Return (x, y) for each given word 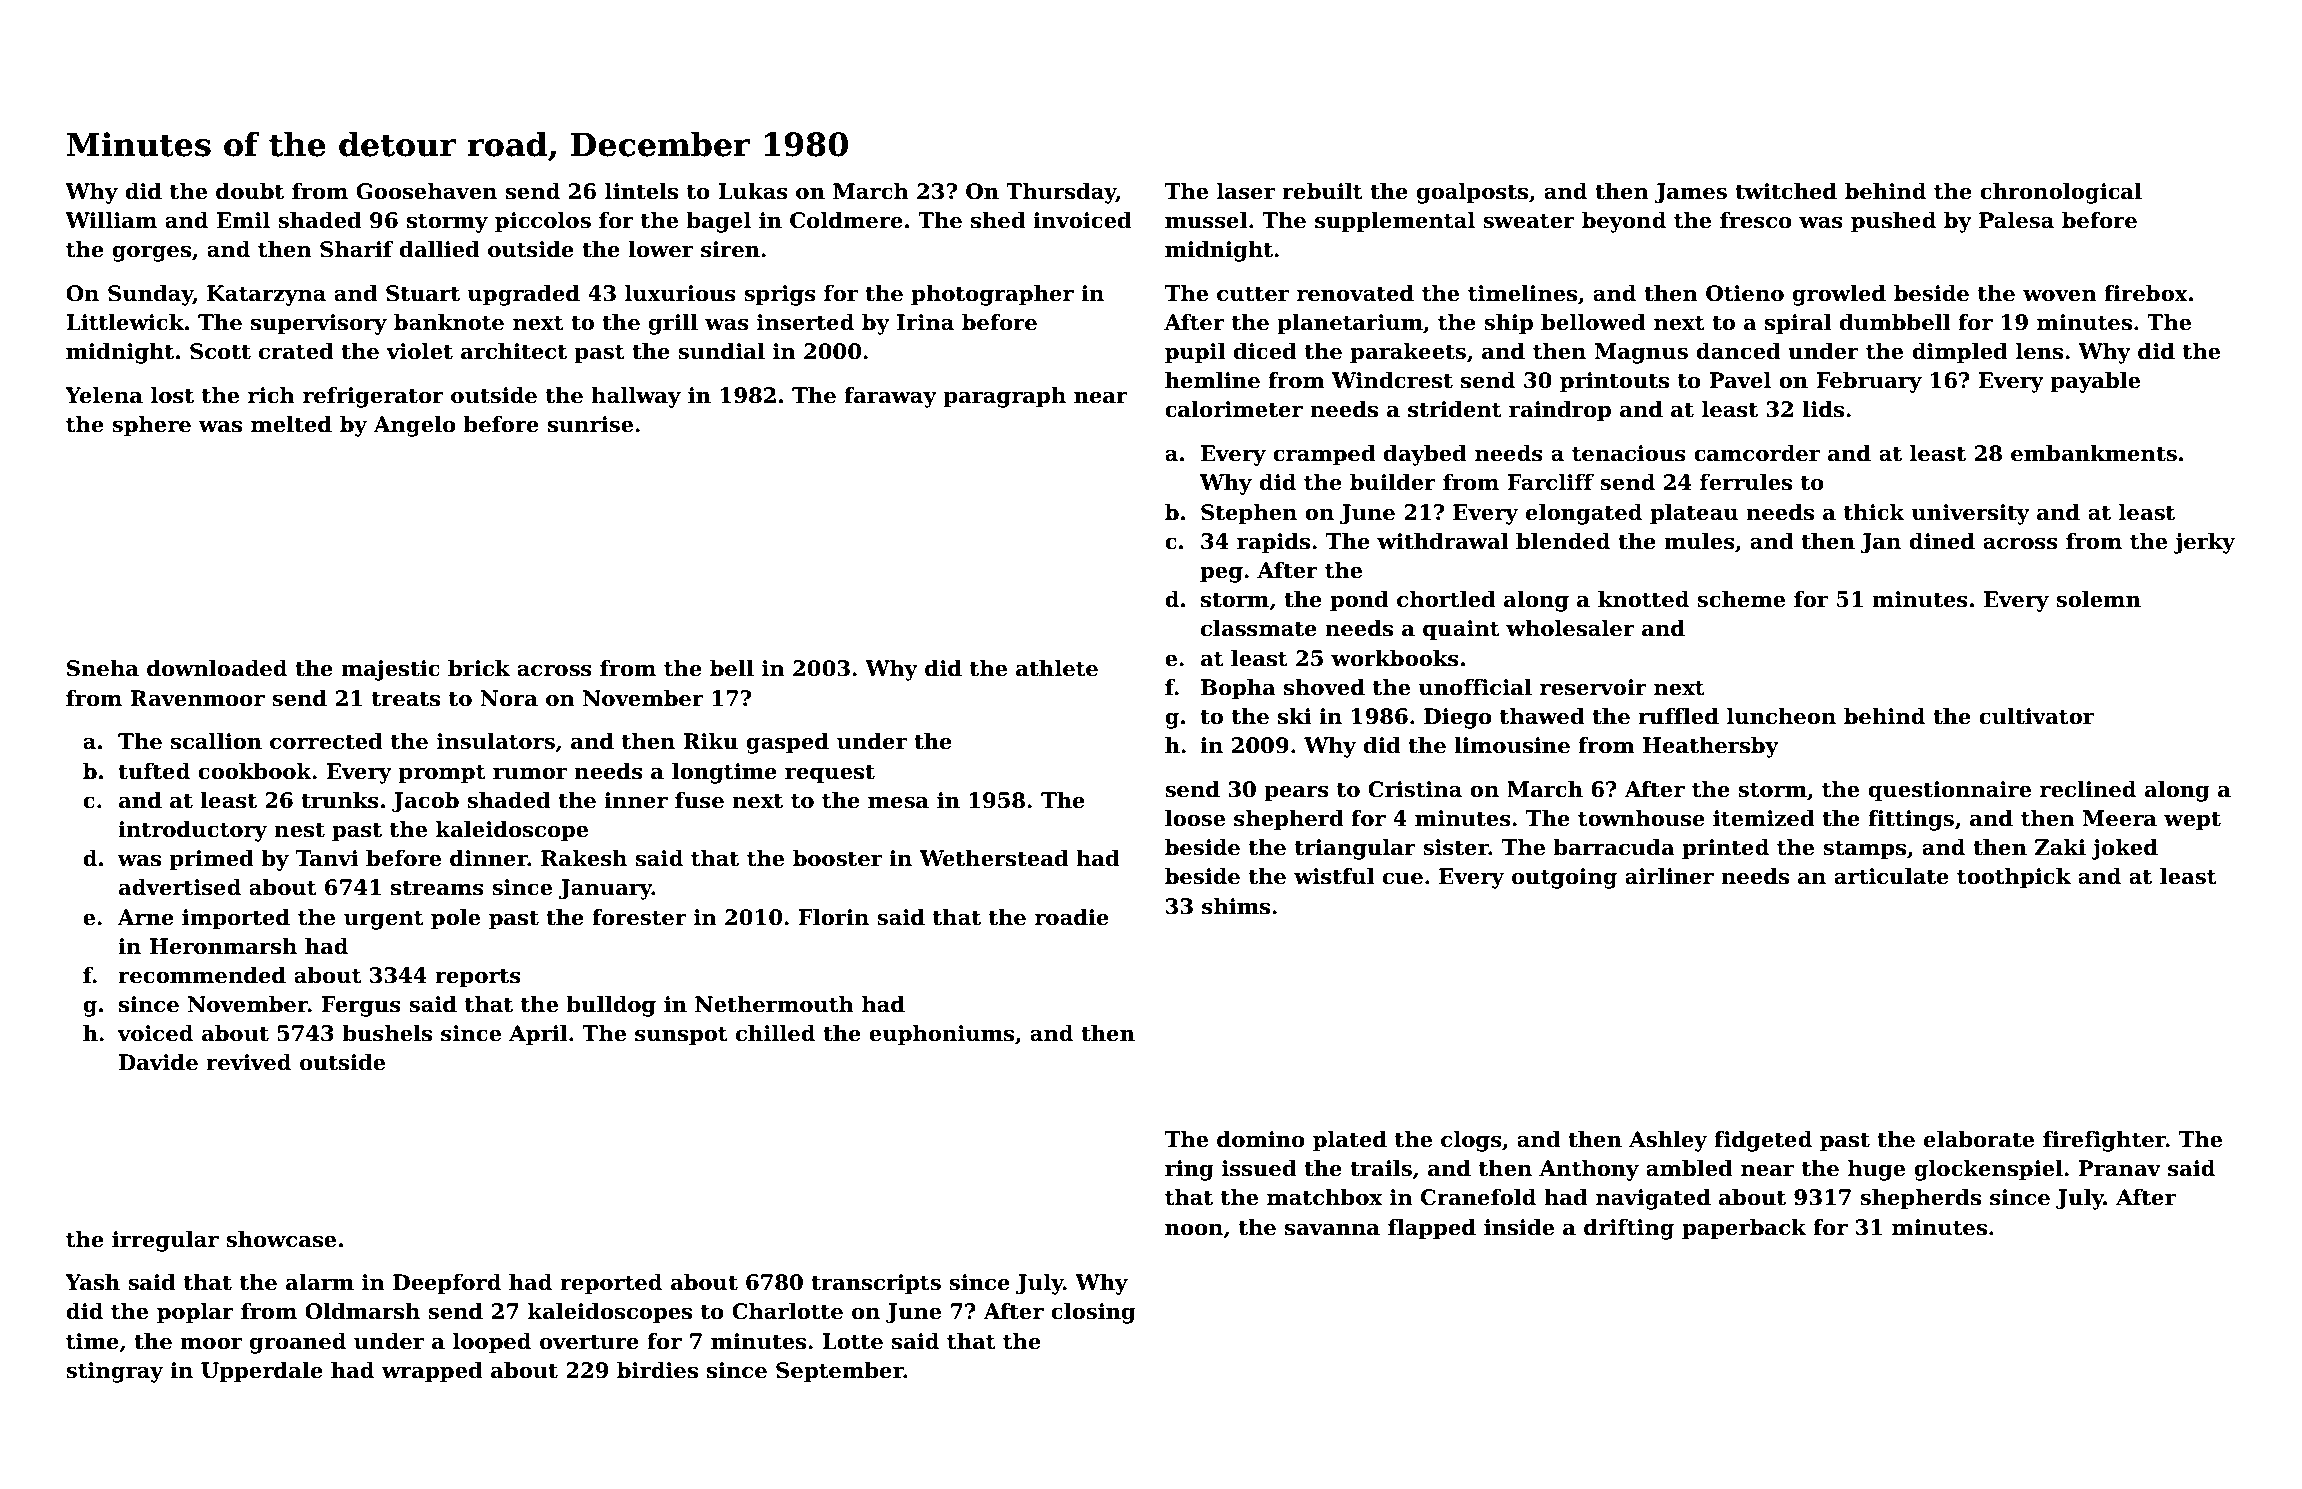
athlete (1057, 668)
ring (1189, 1170)
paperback (1744, 1229)
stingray (114, 1372)
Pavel (1740, 380)
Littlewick (125, 322)
